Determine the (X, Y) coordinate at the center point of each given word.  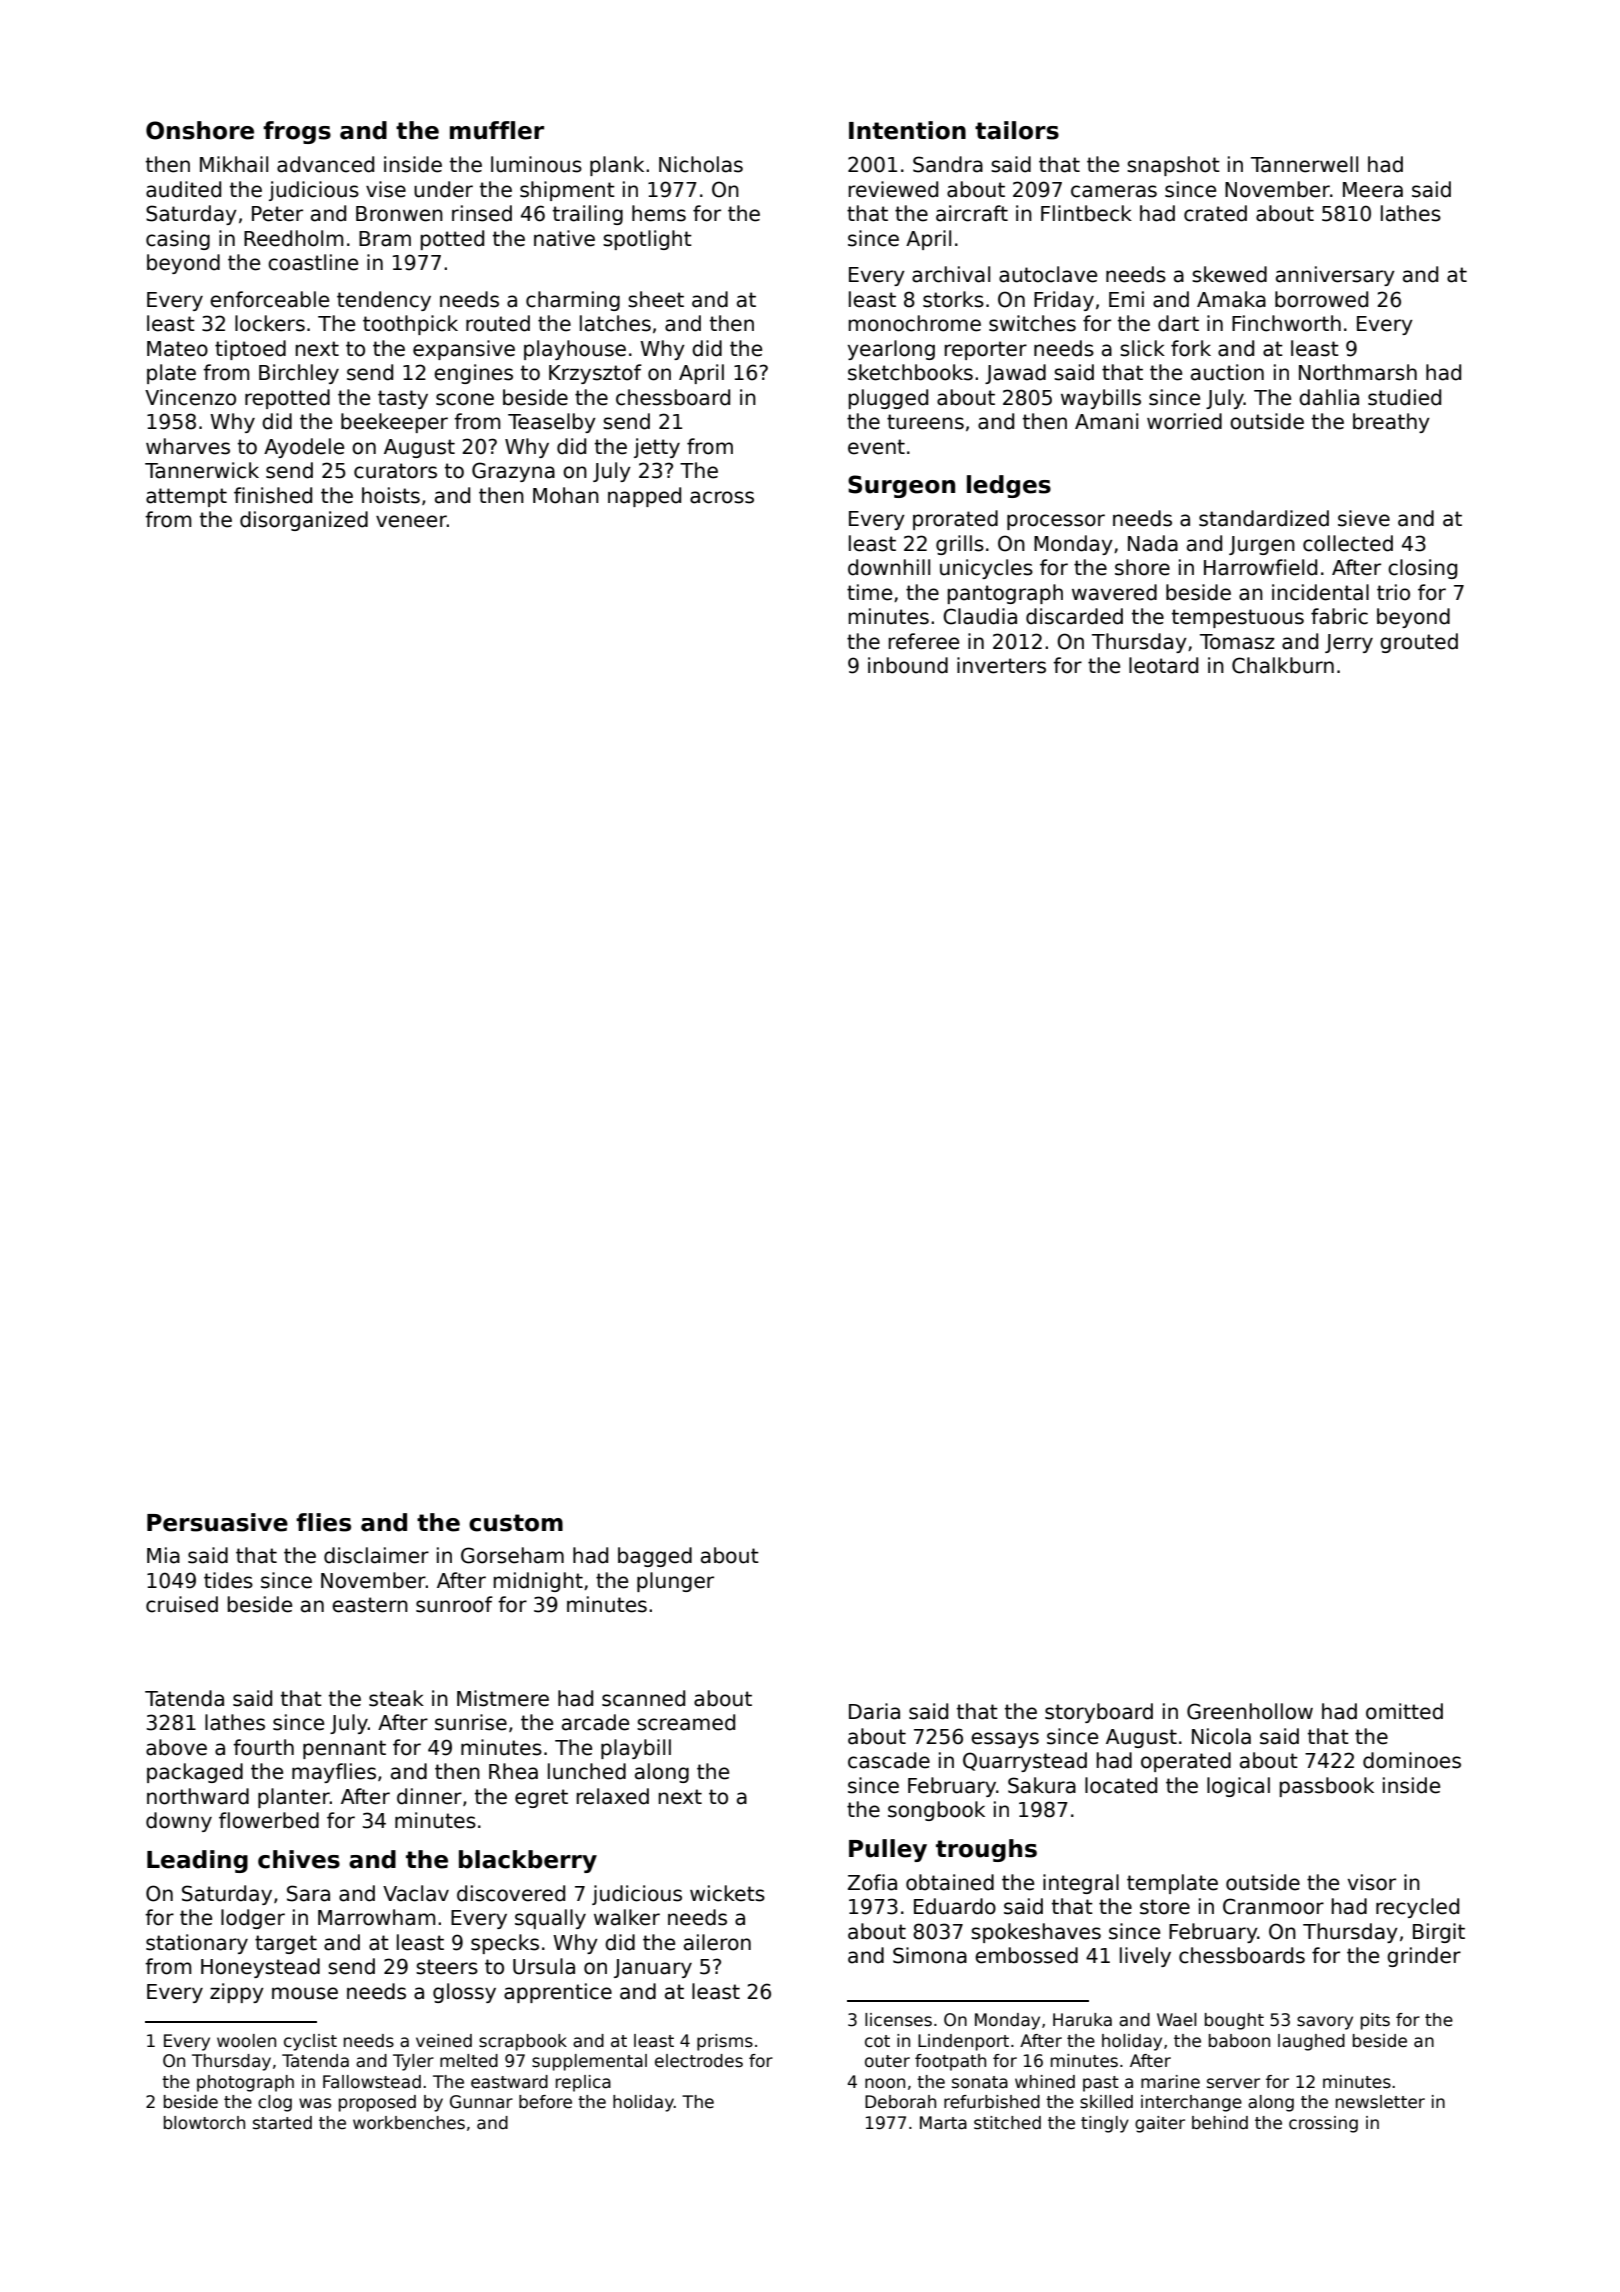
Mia (163, 1555)
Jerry (1349, 643)
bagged (655, 1557)
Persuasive (217, 1522)
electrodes (699, 2061)
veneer (411, 521)
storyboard (1099, 1713)
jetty (657, 448)
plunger (675, 1582)
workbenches (409, 2123)
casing (178, 240)
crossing (1323, 2124)
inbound (908, 665)
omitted (1404, 1711)
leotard (1163, 665)
